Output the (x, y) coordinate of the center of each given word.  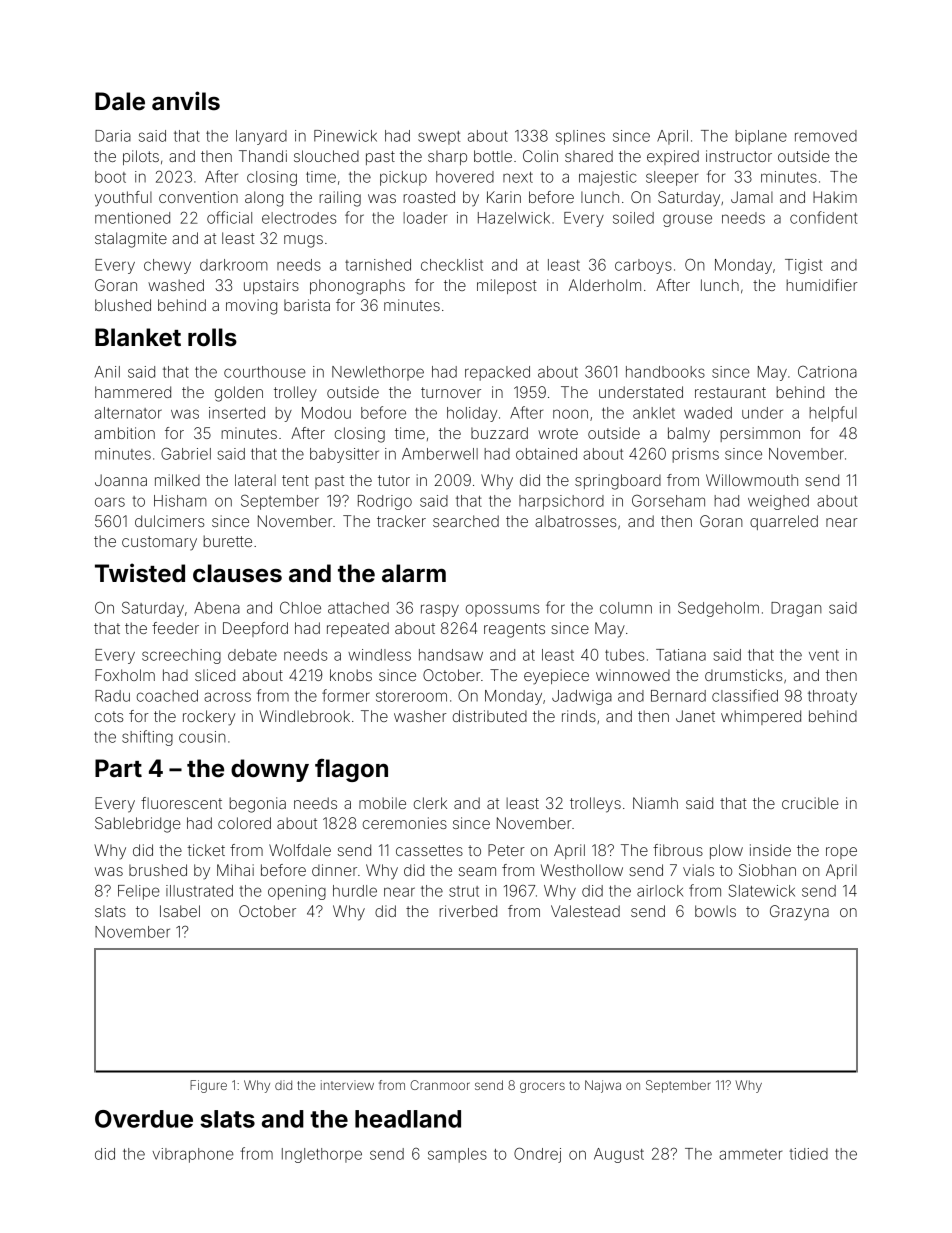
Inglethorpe (322, 1155)
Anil (107, 372)
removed (826, 136)
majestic (608, 178)
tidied (808, 1154)
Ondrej (537, 1155)
